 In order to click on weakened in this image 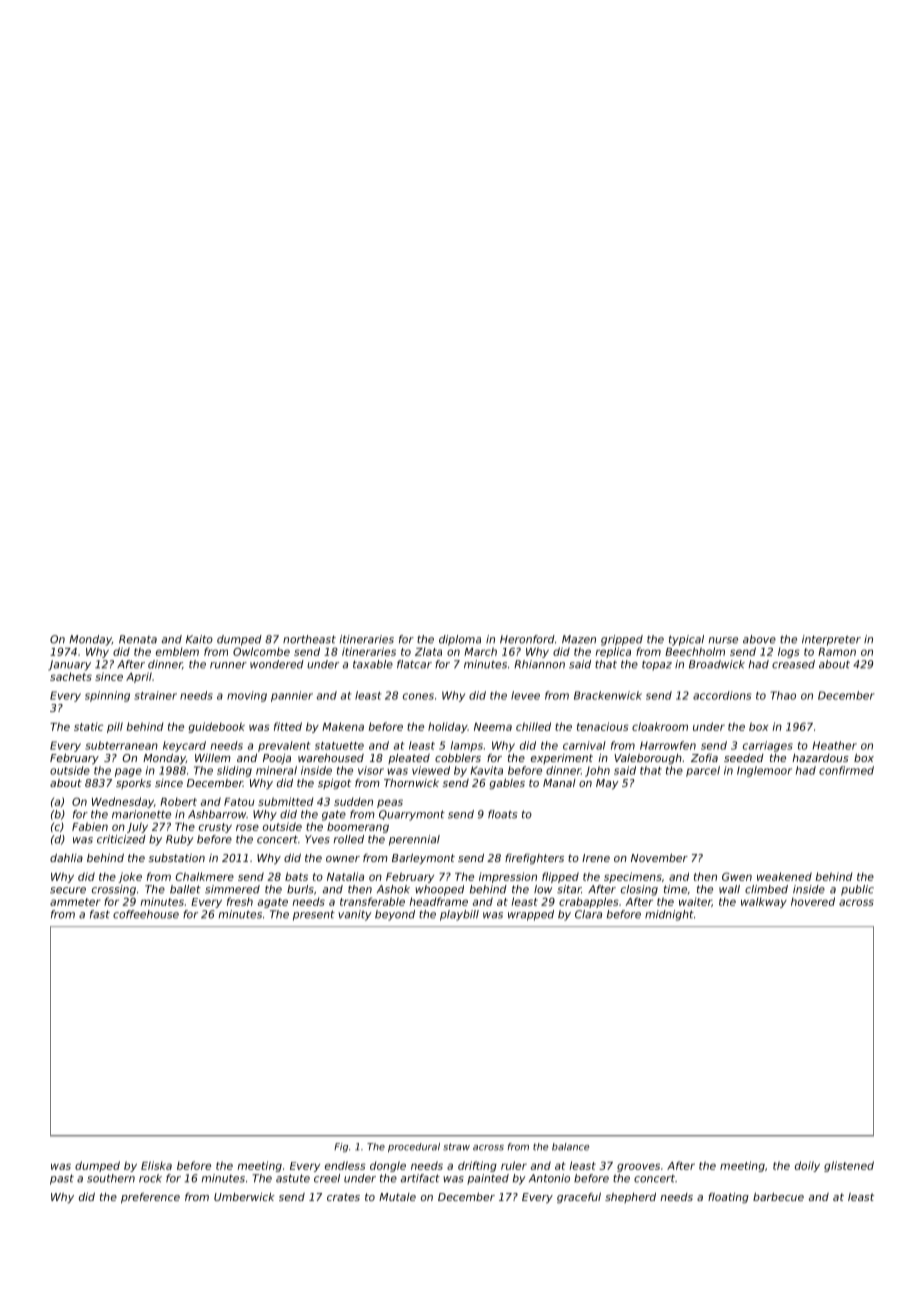, I will do `click(784, 876)`.
